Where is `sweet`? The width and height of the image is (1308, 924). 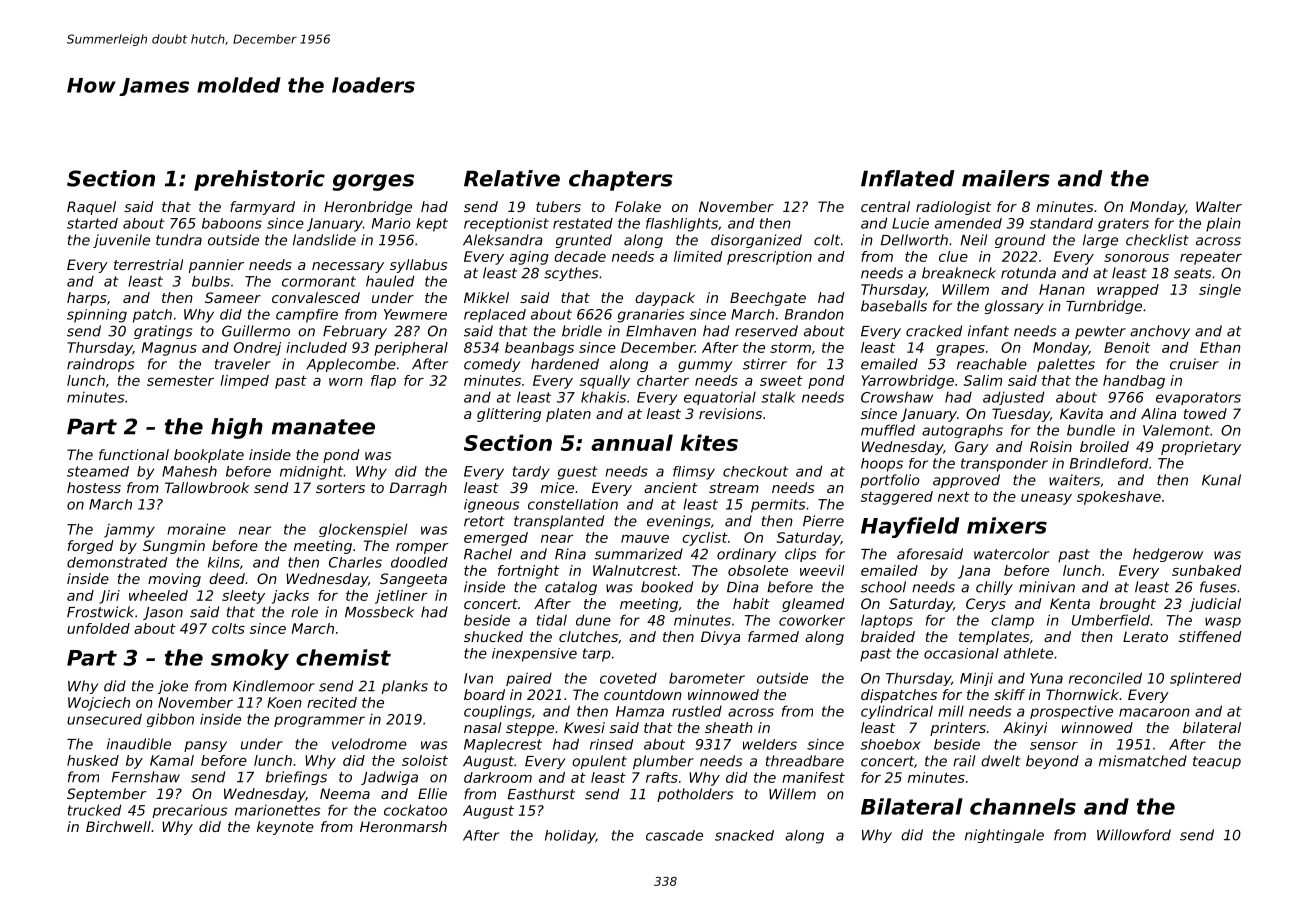 sweet is located at coordinates (781, 381).
